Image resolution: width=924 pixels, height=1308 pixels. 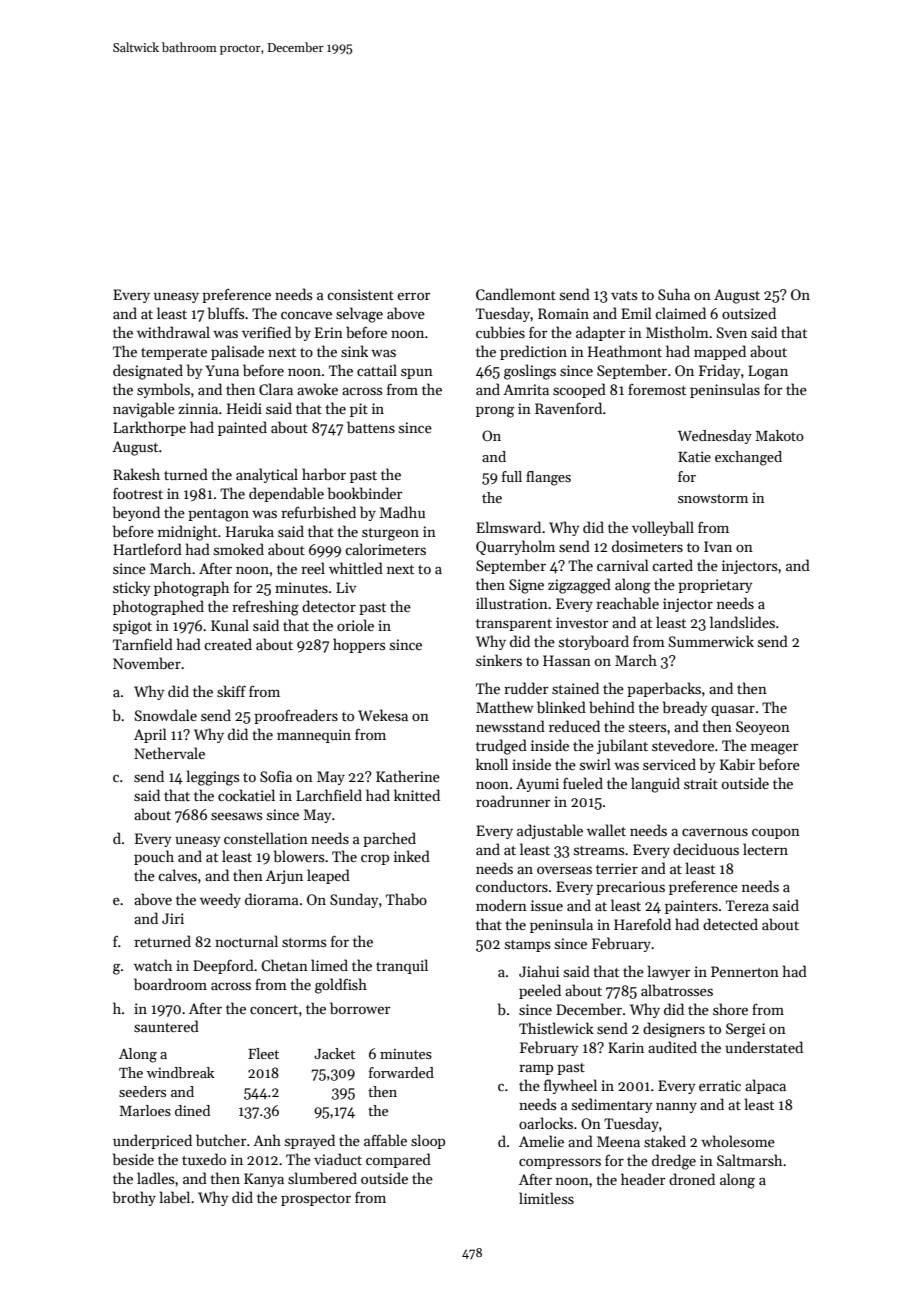 I want to click on consistent, so click(x=360, y=294).
